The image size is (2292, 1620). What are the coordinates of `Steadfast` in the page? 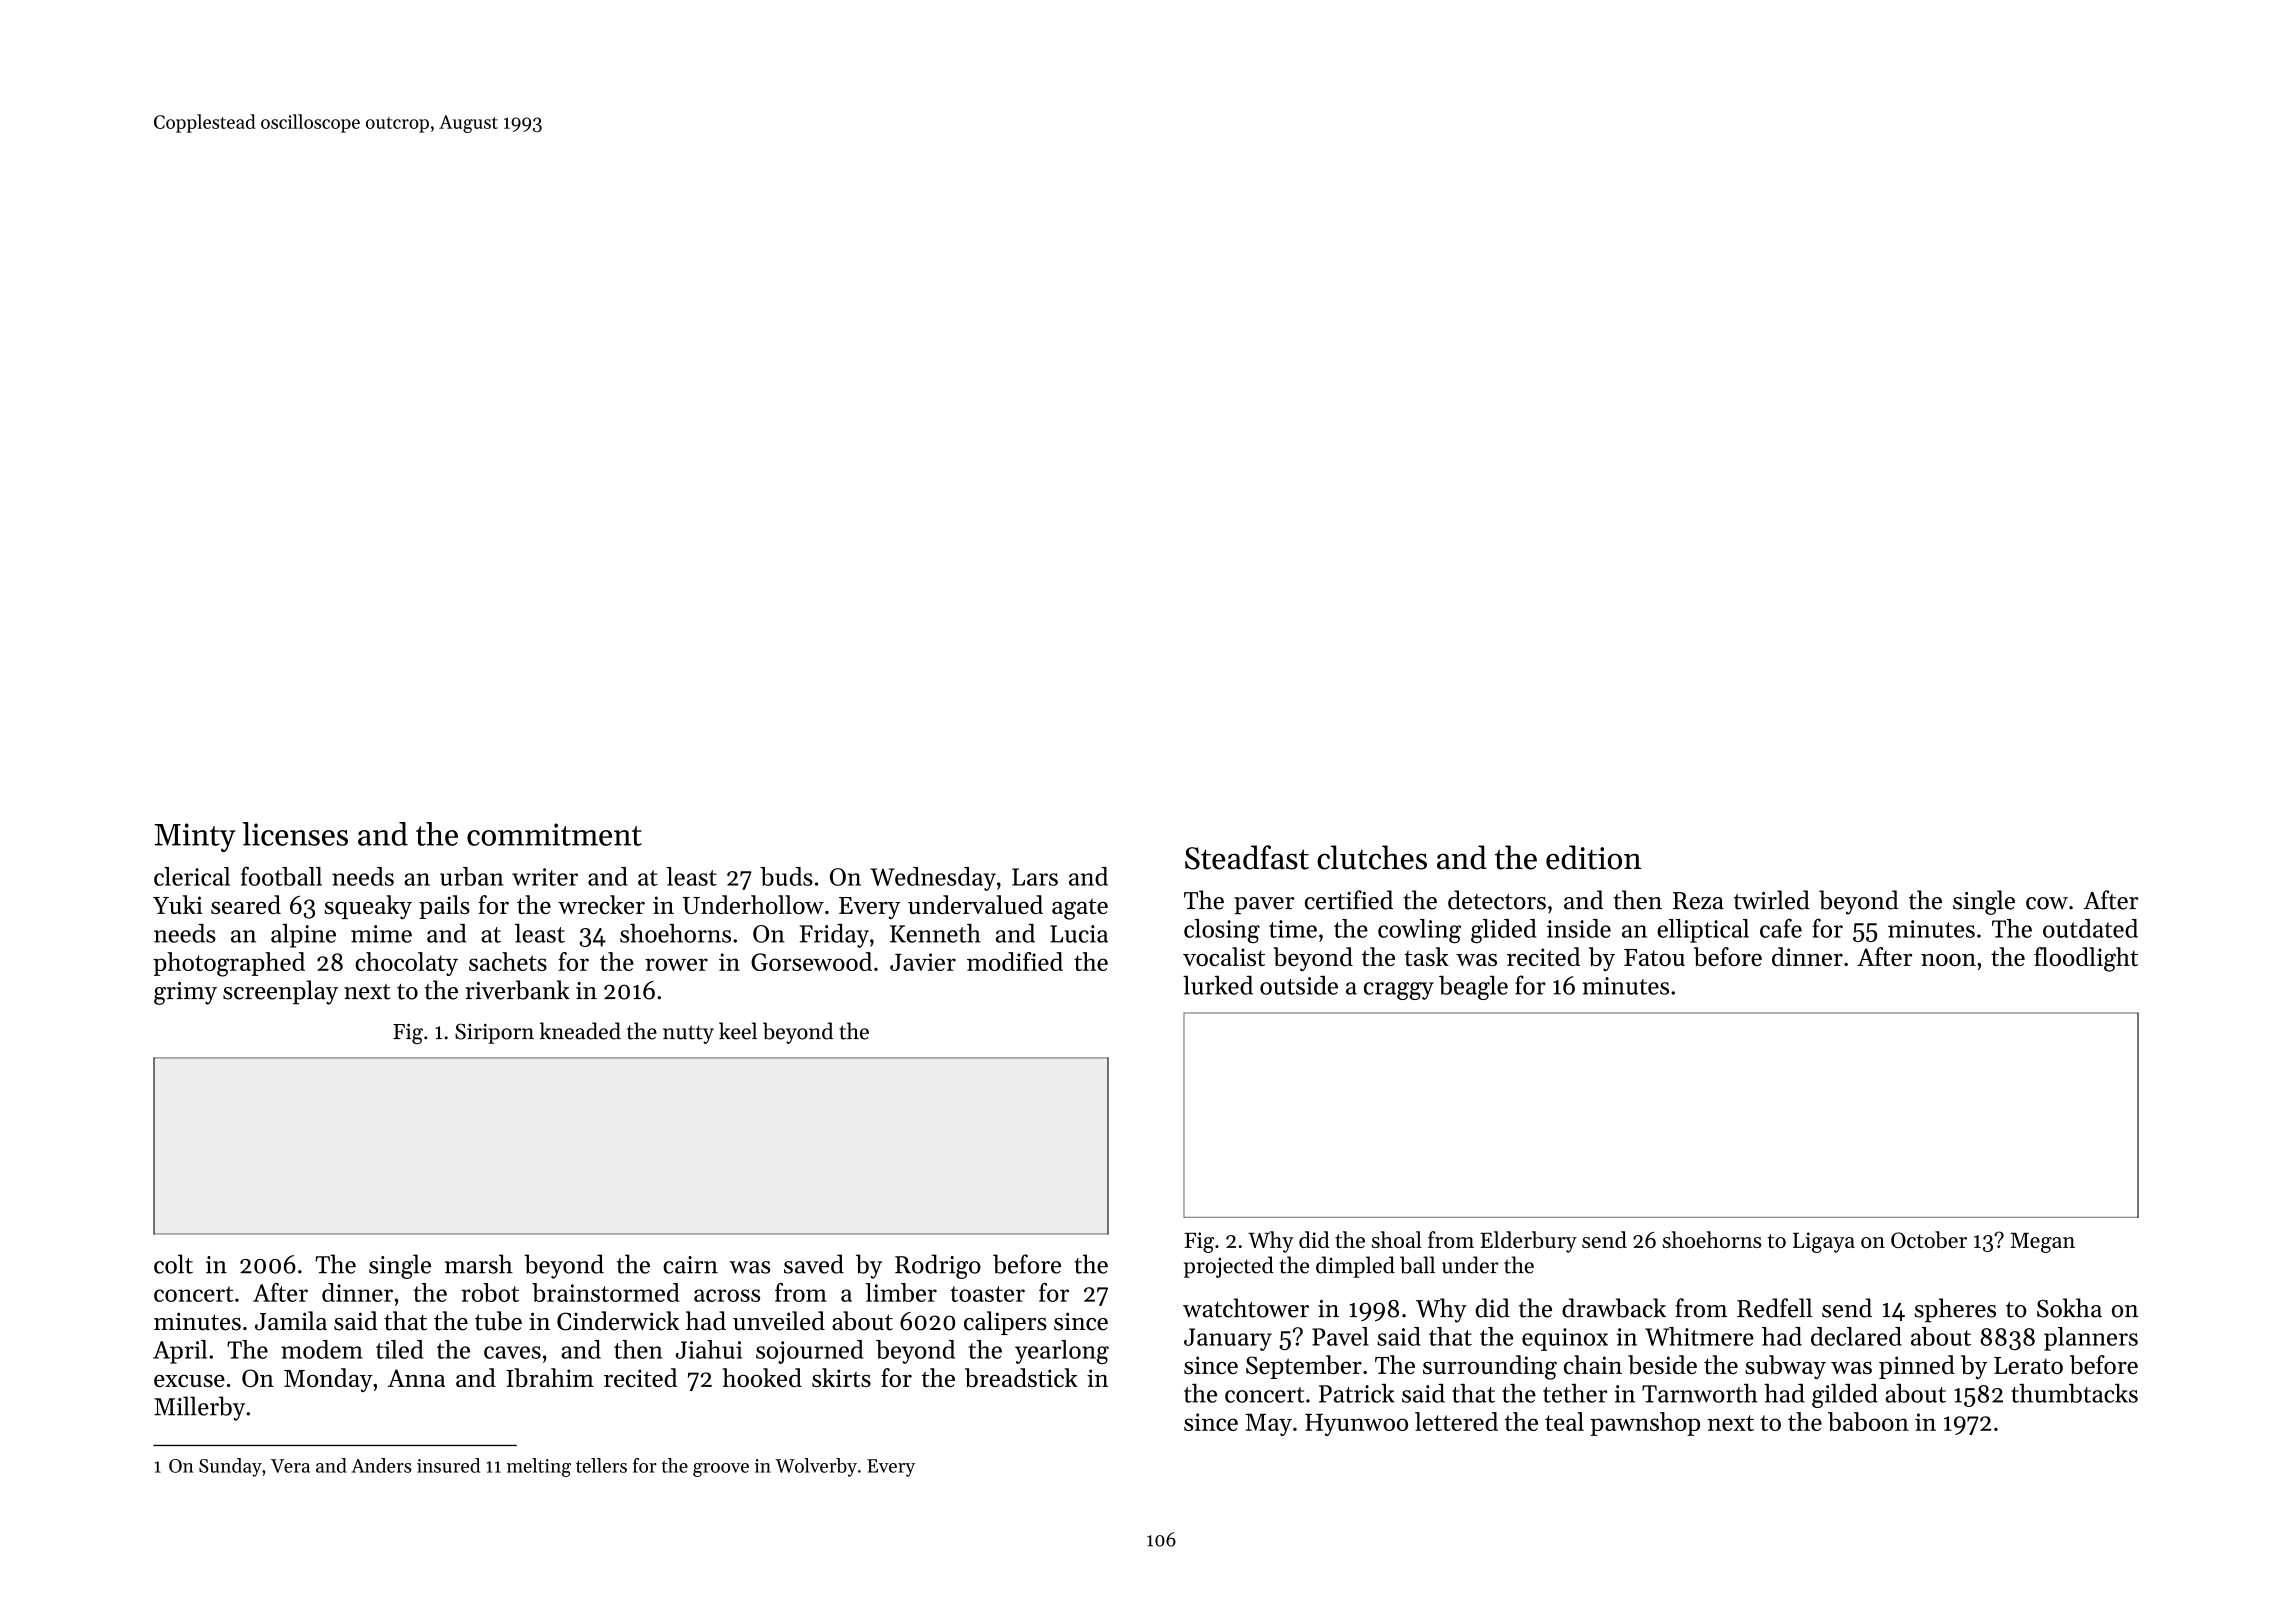 It's located at (1247, 857).
